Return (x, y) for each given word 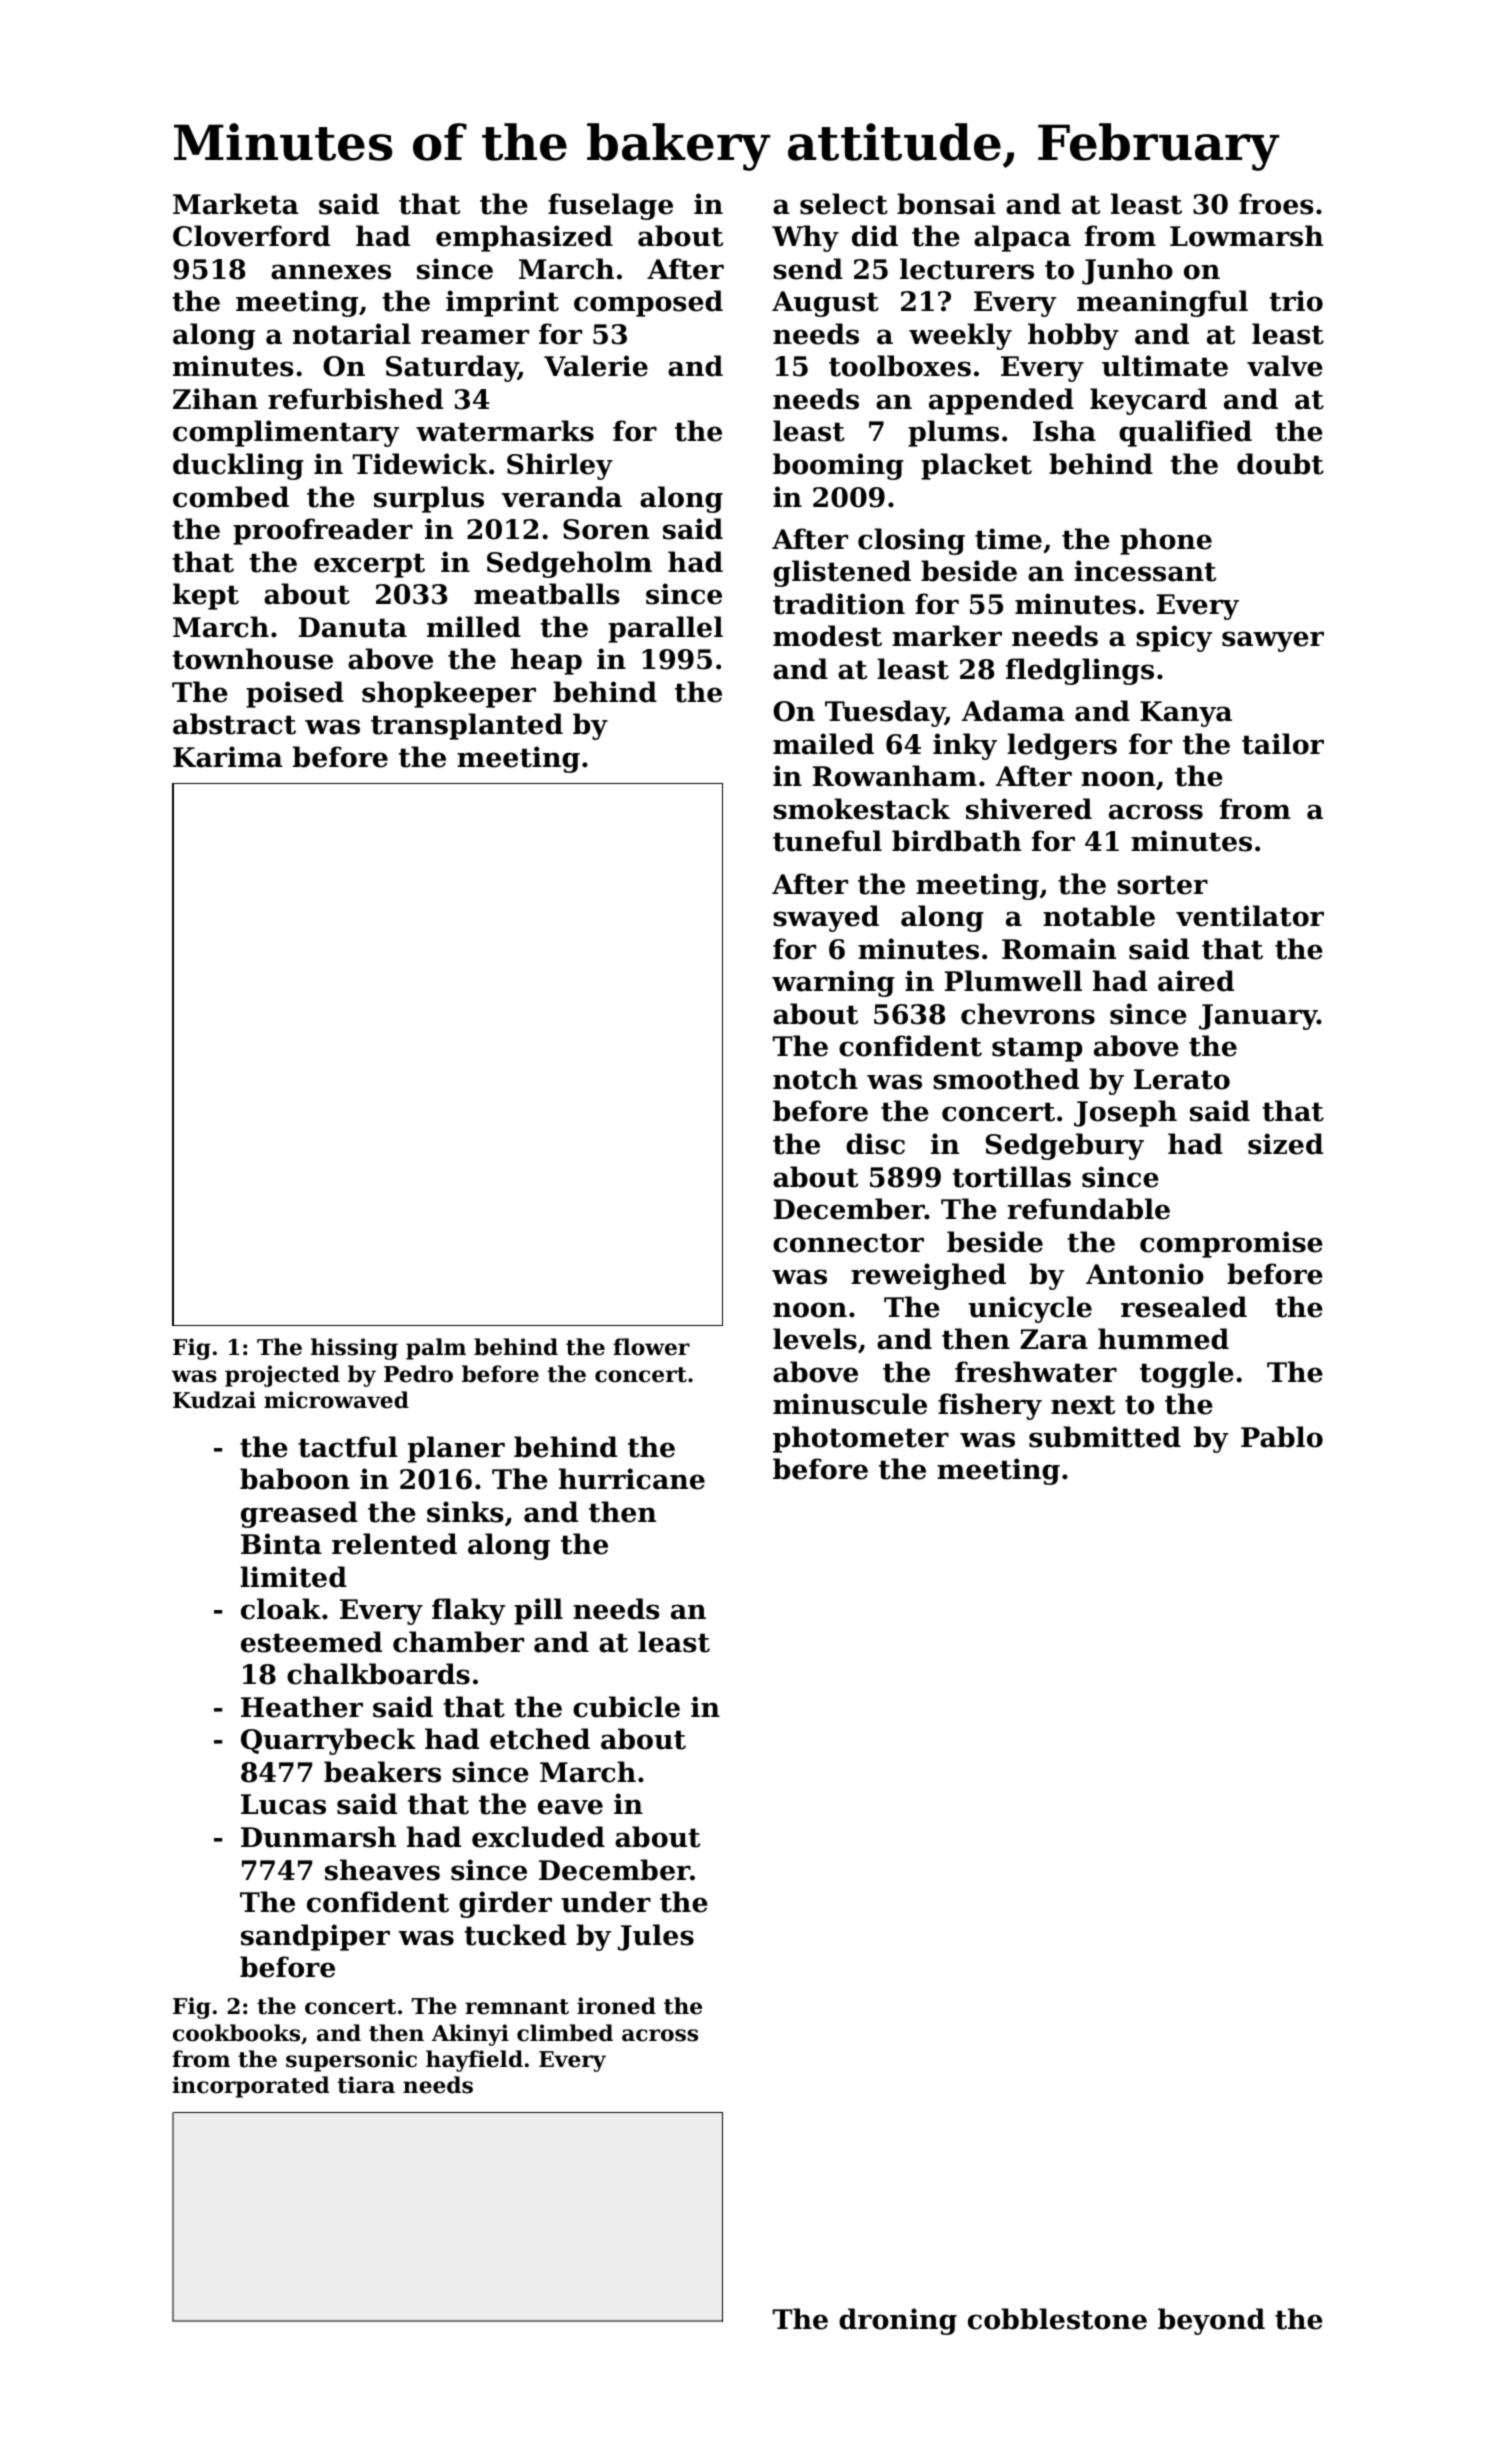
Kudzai (214, 1400)
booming (838, 466)
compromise (1231, 1244)
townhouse (252, 659)
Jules (656, 1937)
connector (848, 1243)
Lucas (283, 1804)
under (606, 1902)
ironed (616, 2006)
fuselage (610, 206)
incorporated (250, 2087)
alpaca (1022, 238)
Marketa (236, 204)
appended (1001, 401)
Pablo (1282, 1437)
